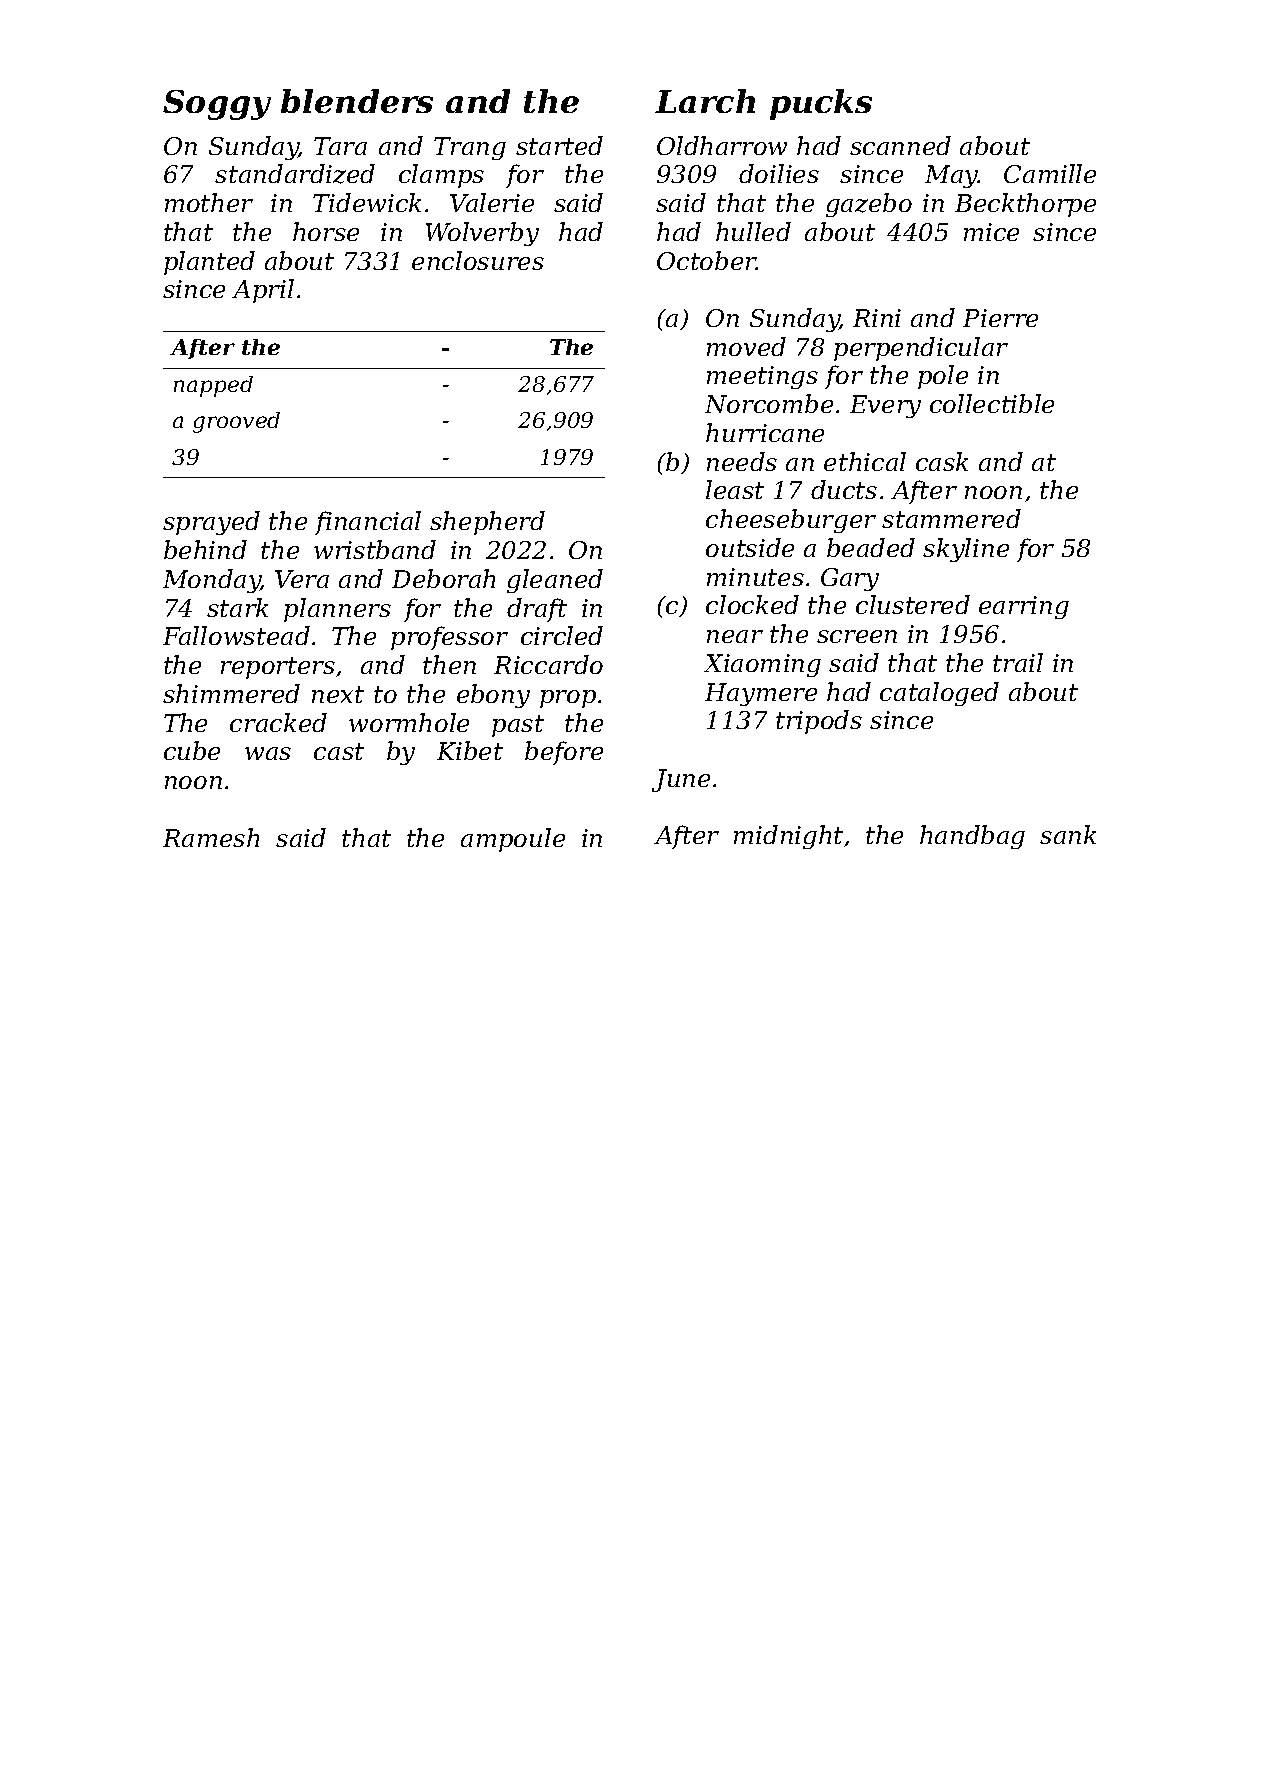  Describe the element at coordinates (1050, 173) in the page. I see `Camille` at that location.
